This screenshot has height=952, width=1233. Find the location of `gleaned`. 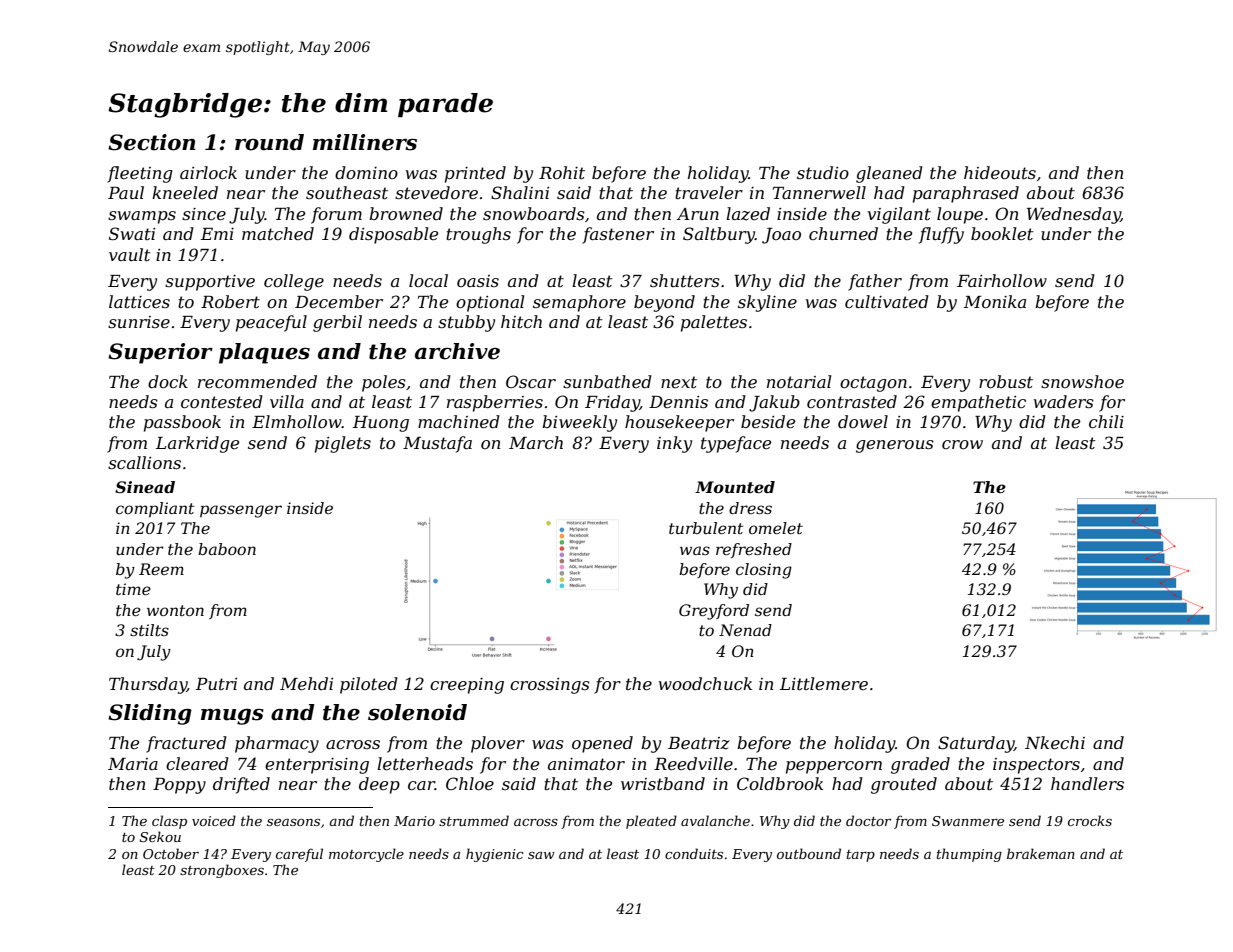

gleaned is located at coordinates (889, 174).
